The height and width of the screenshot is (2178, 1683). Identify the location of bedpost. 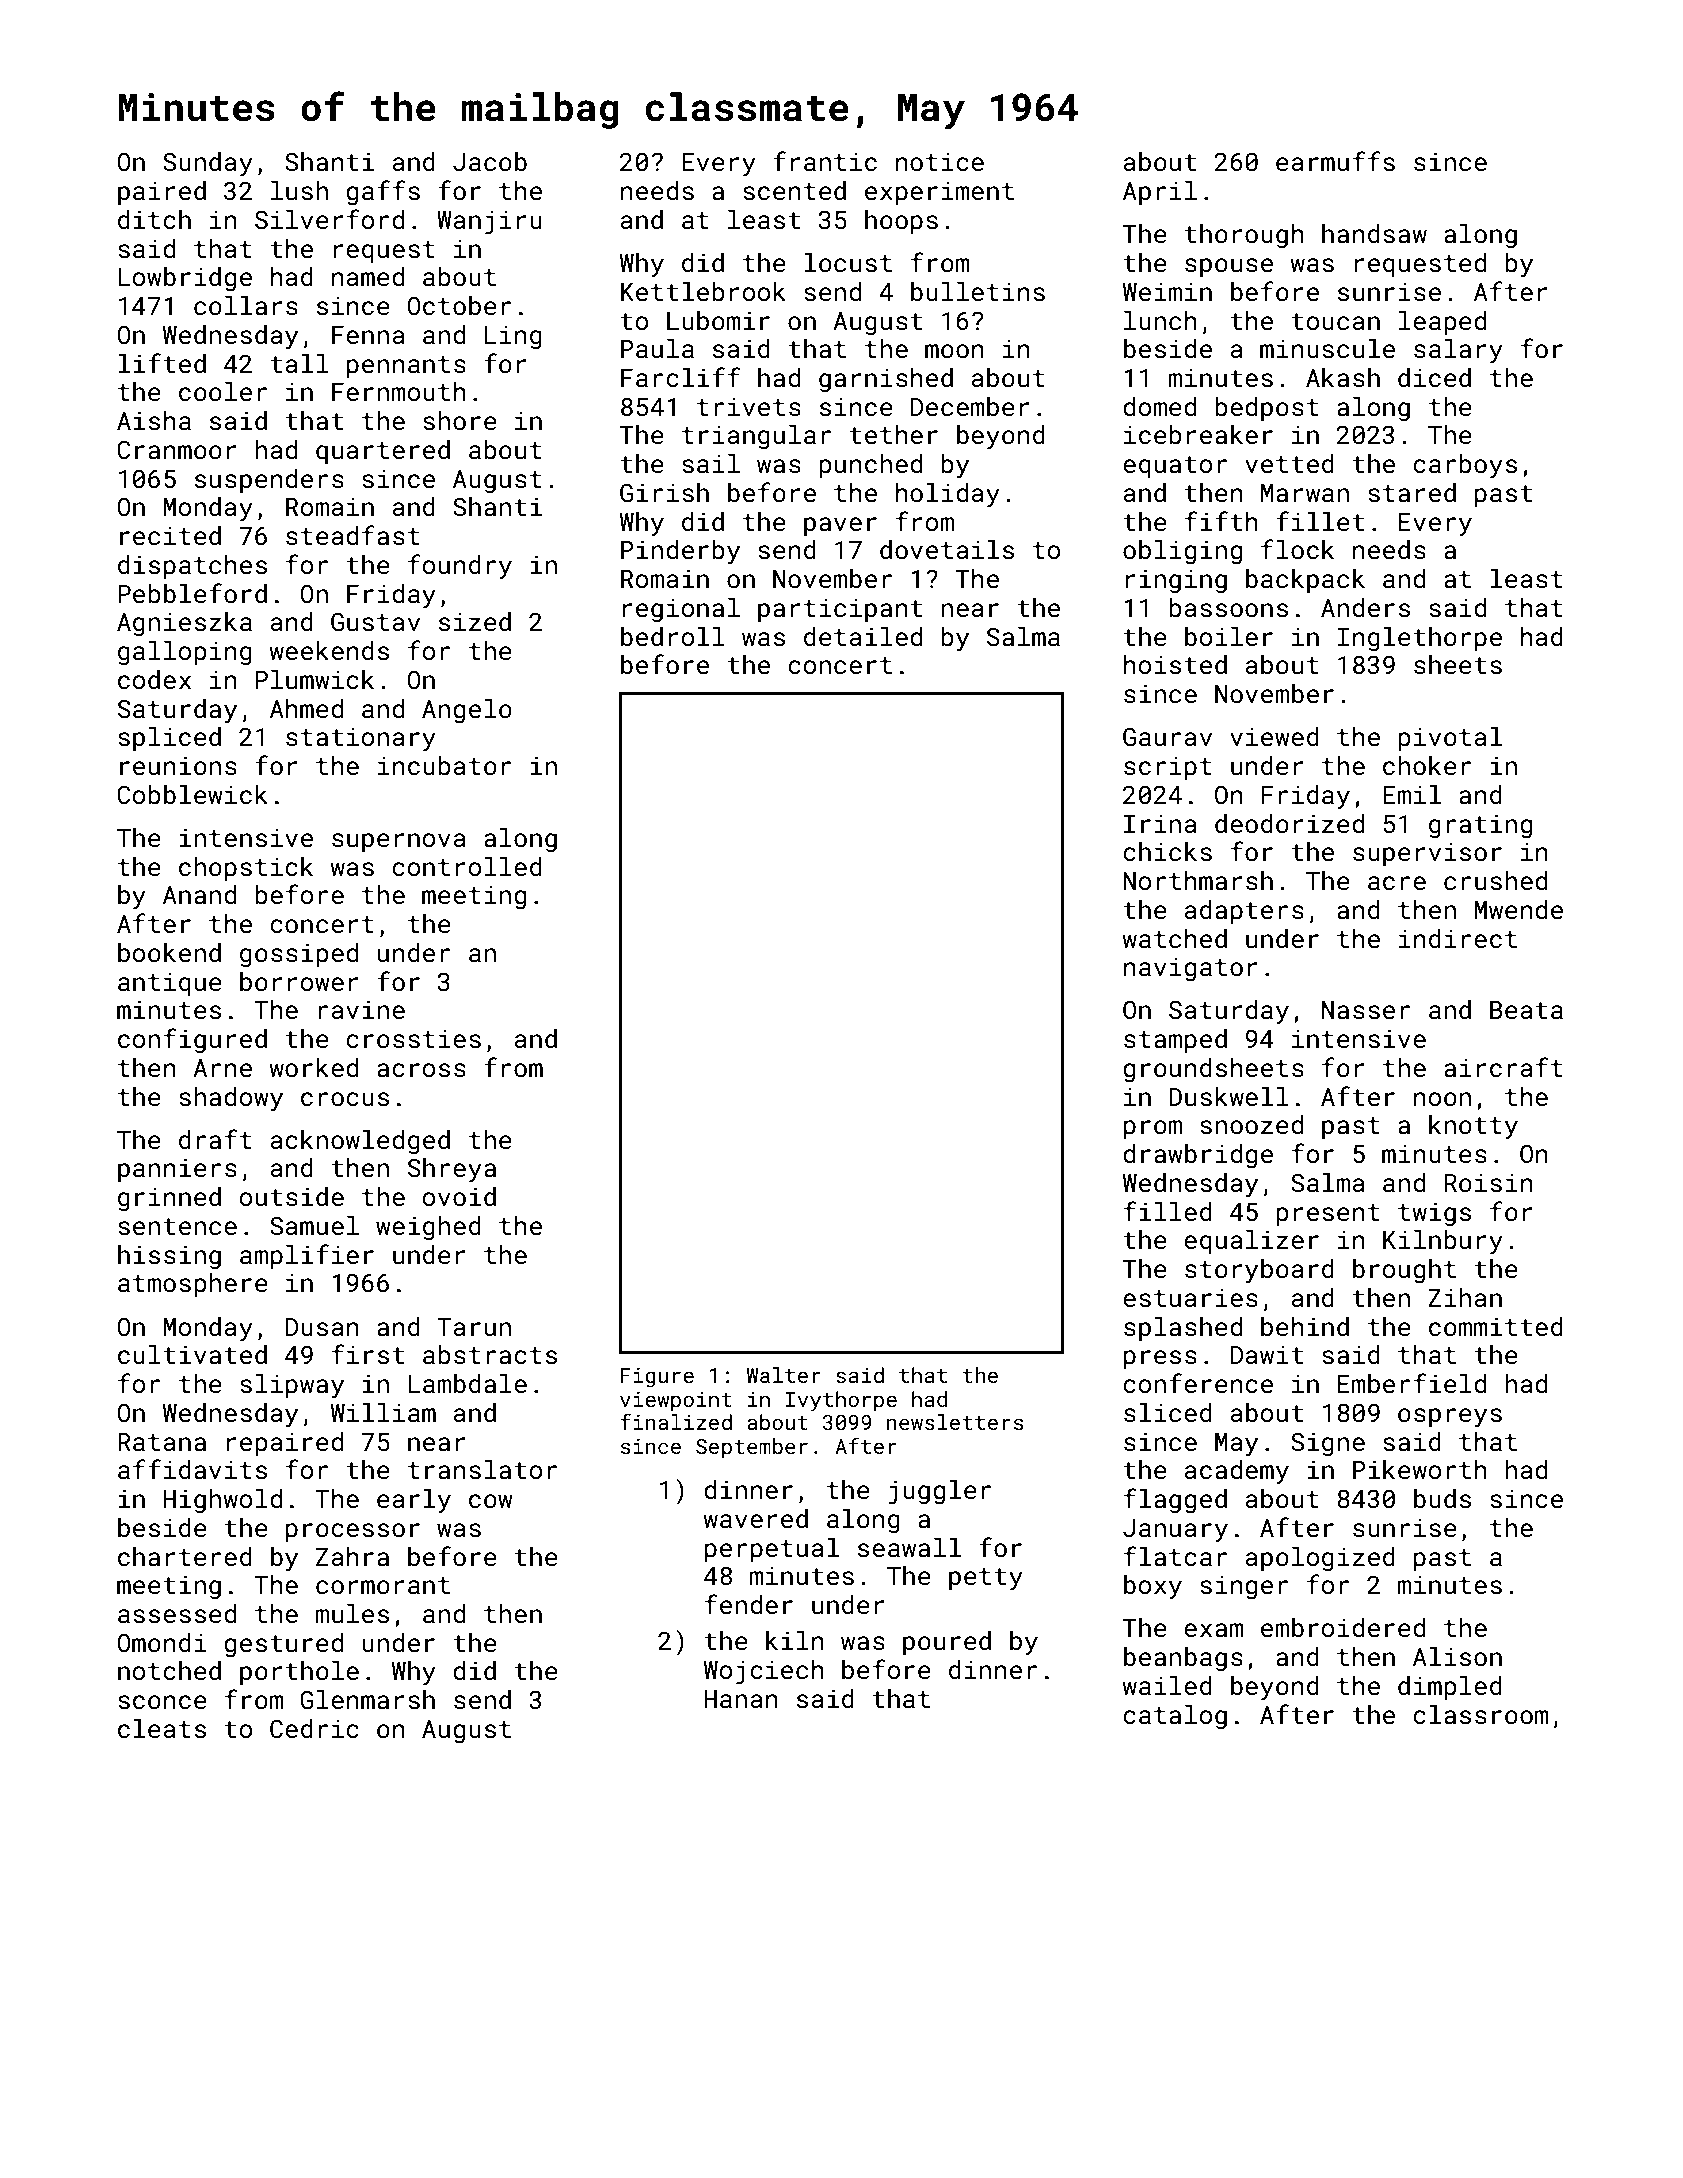
(1267, 409).
